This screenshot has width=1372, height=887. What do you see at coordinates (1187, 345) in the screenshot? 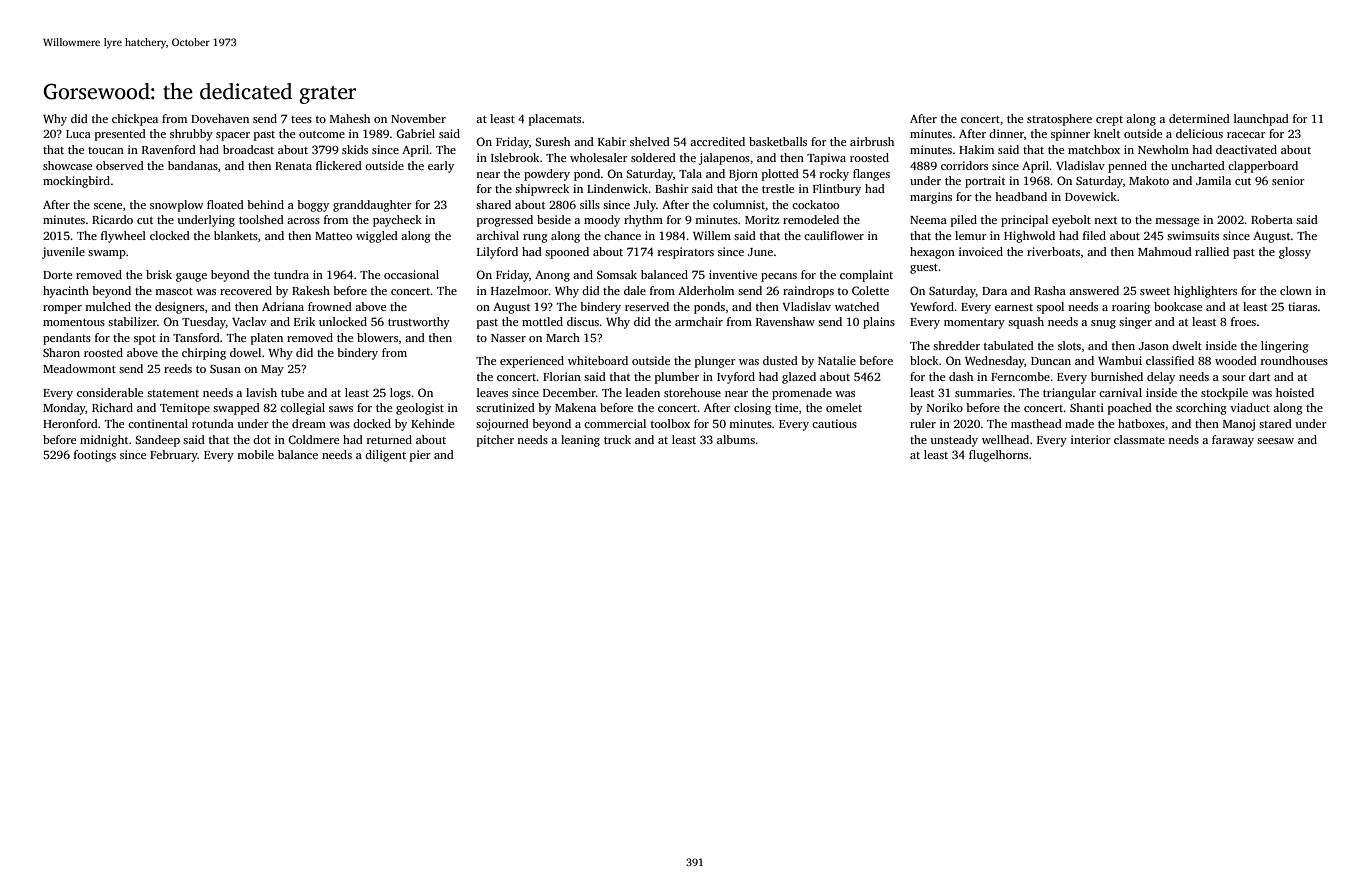
I see `dwelt` at bounding box center [1187, 345].
